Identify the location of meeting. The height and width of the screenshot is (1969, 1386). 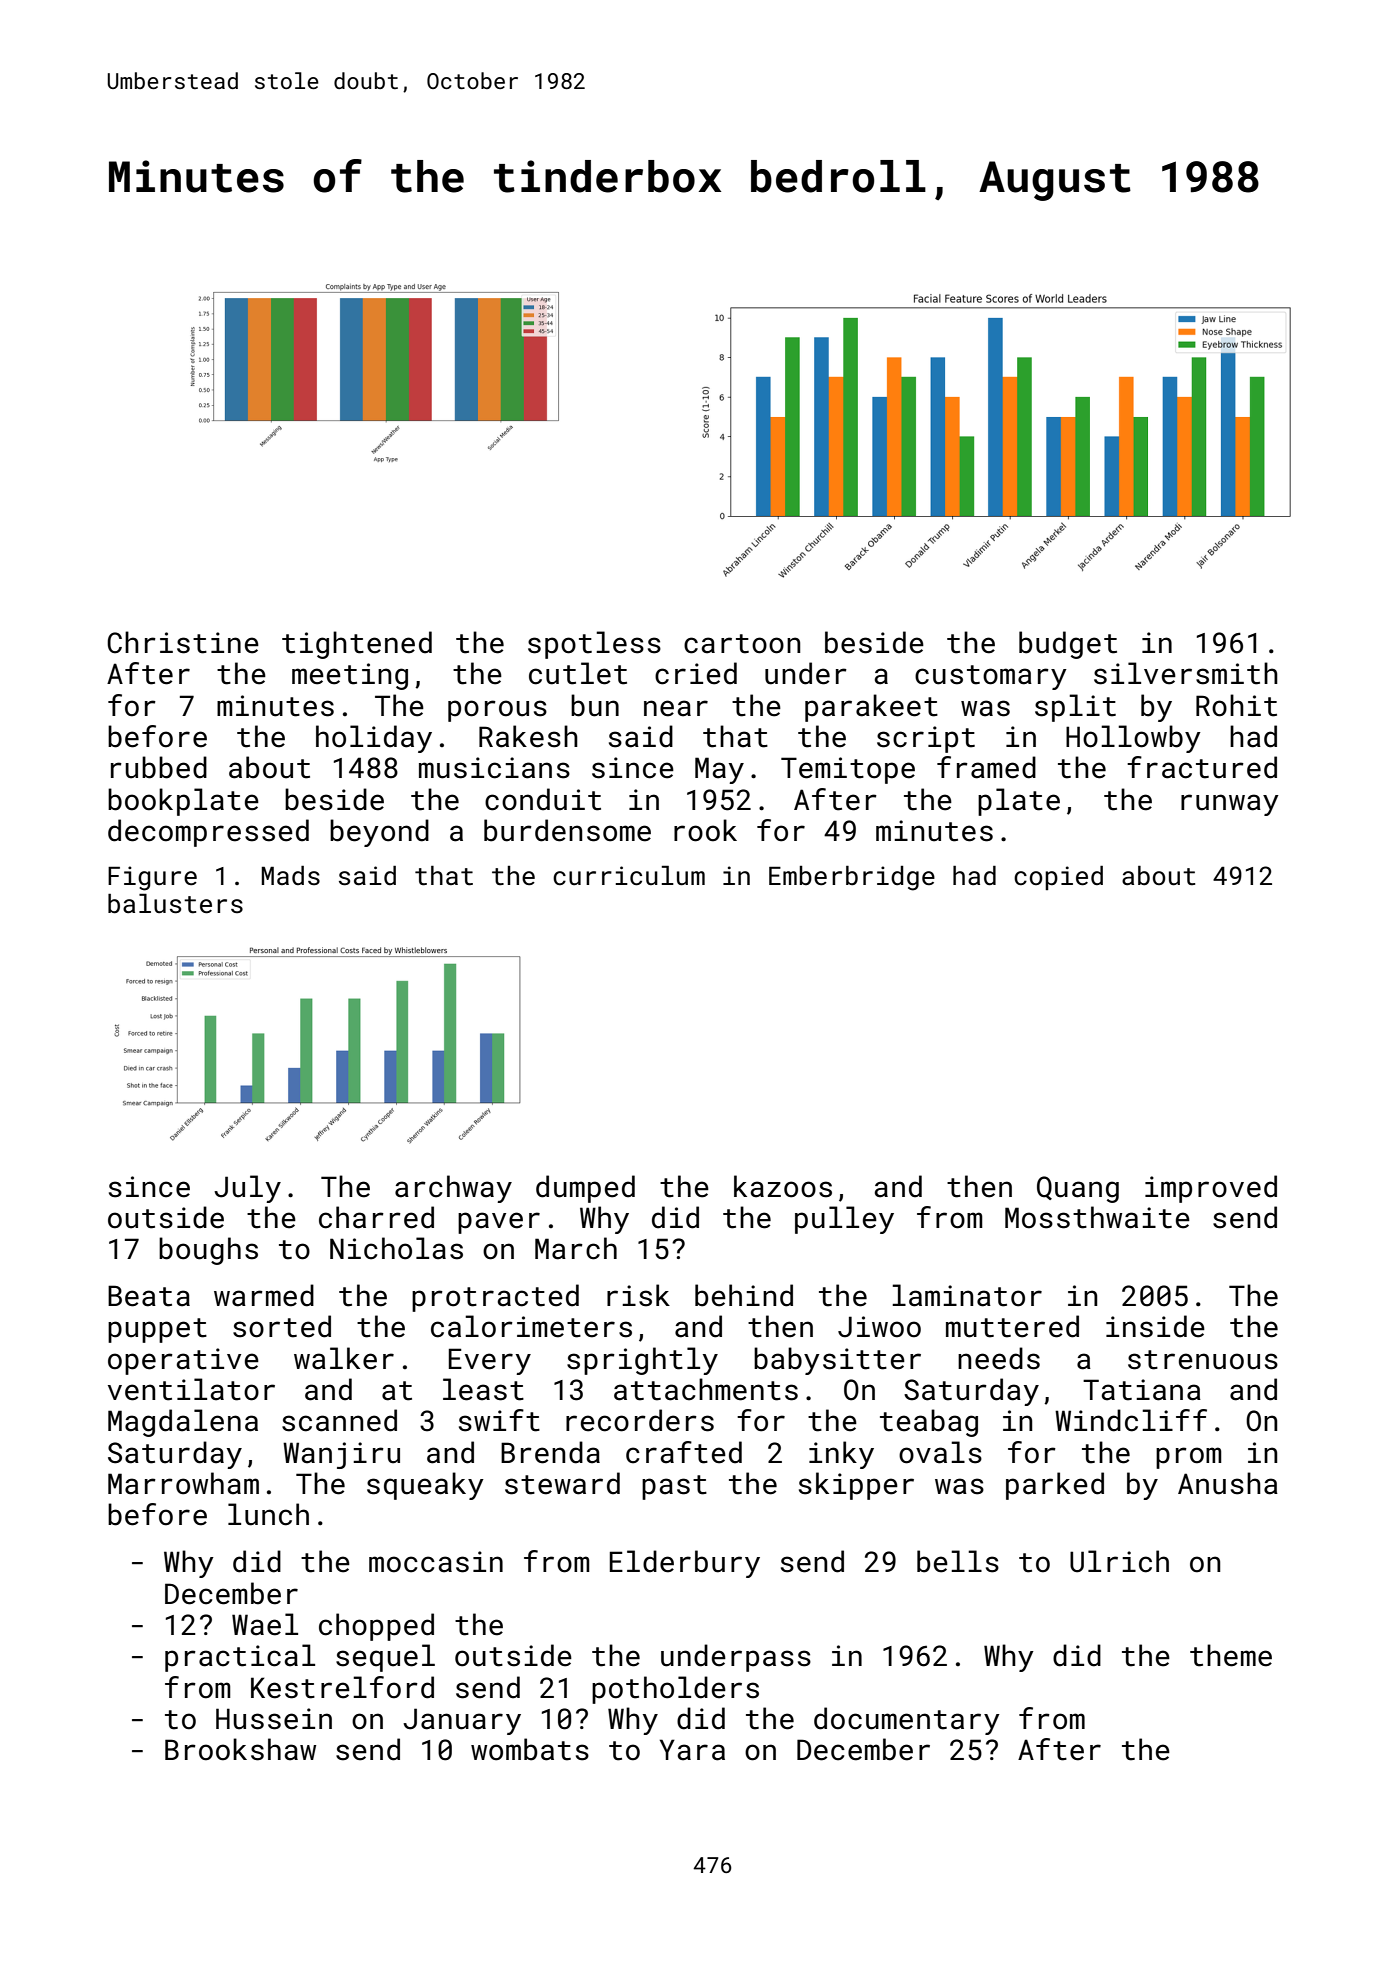
(350, 676).
